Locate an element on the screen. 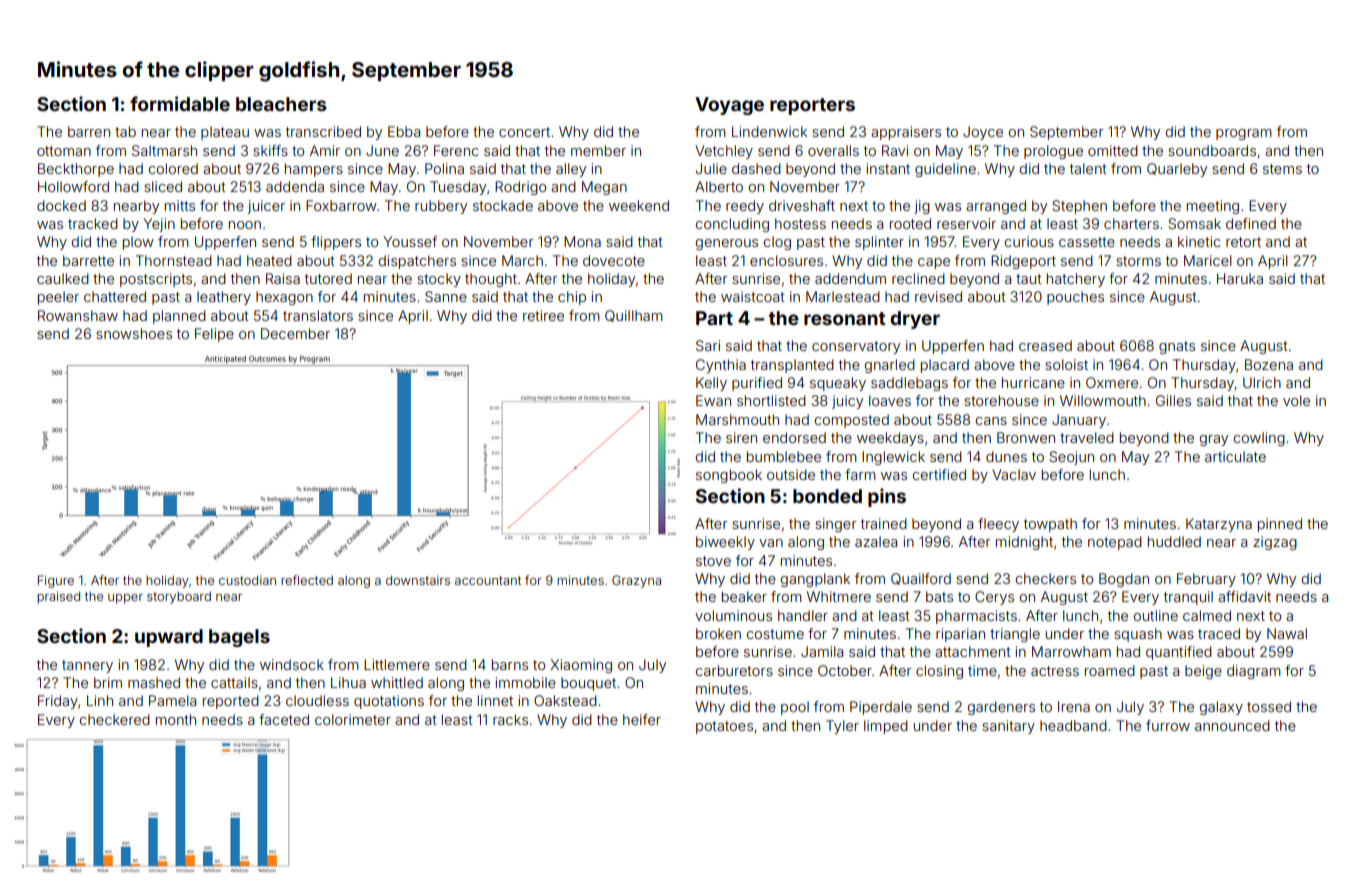 This screenshot has width=1372, height=887. Cynthia is located at coordinates (721, 366).
